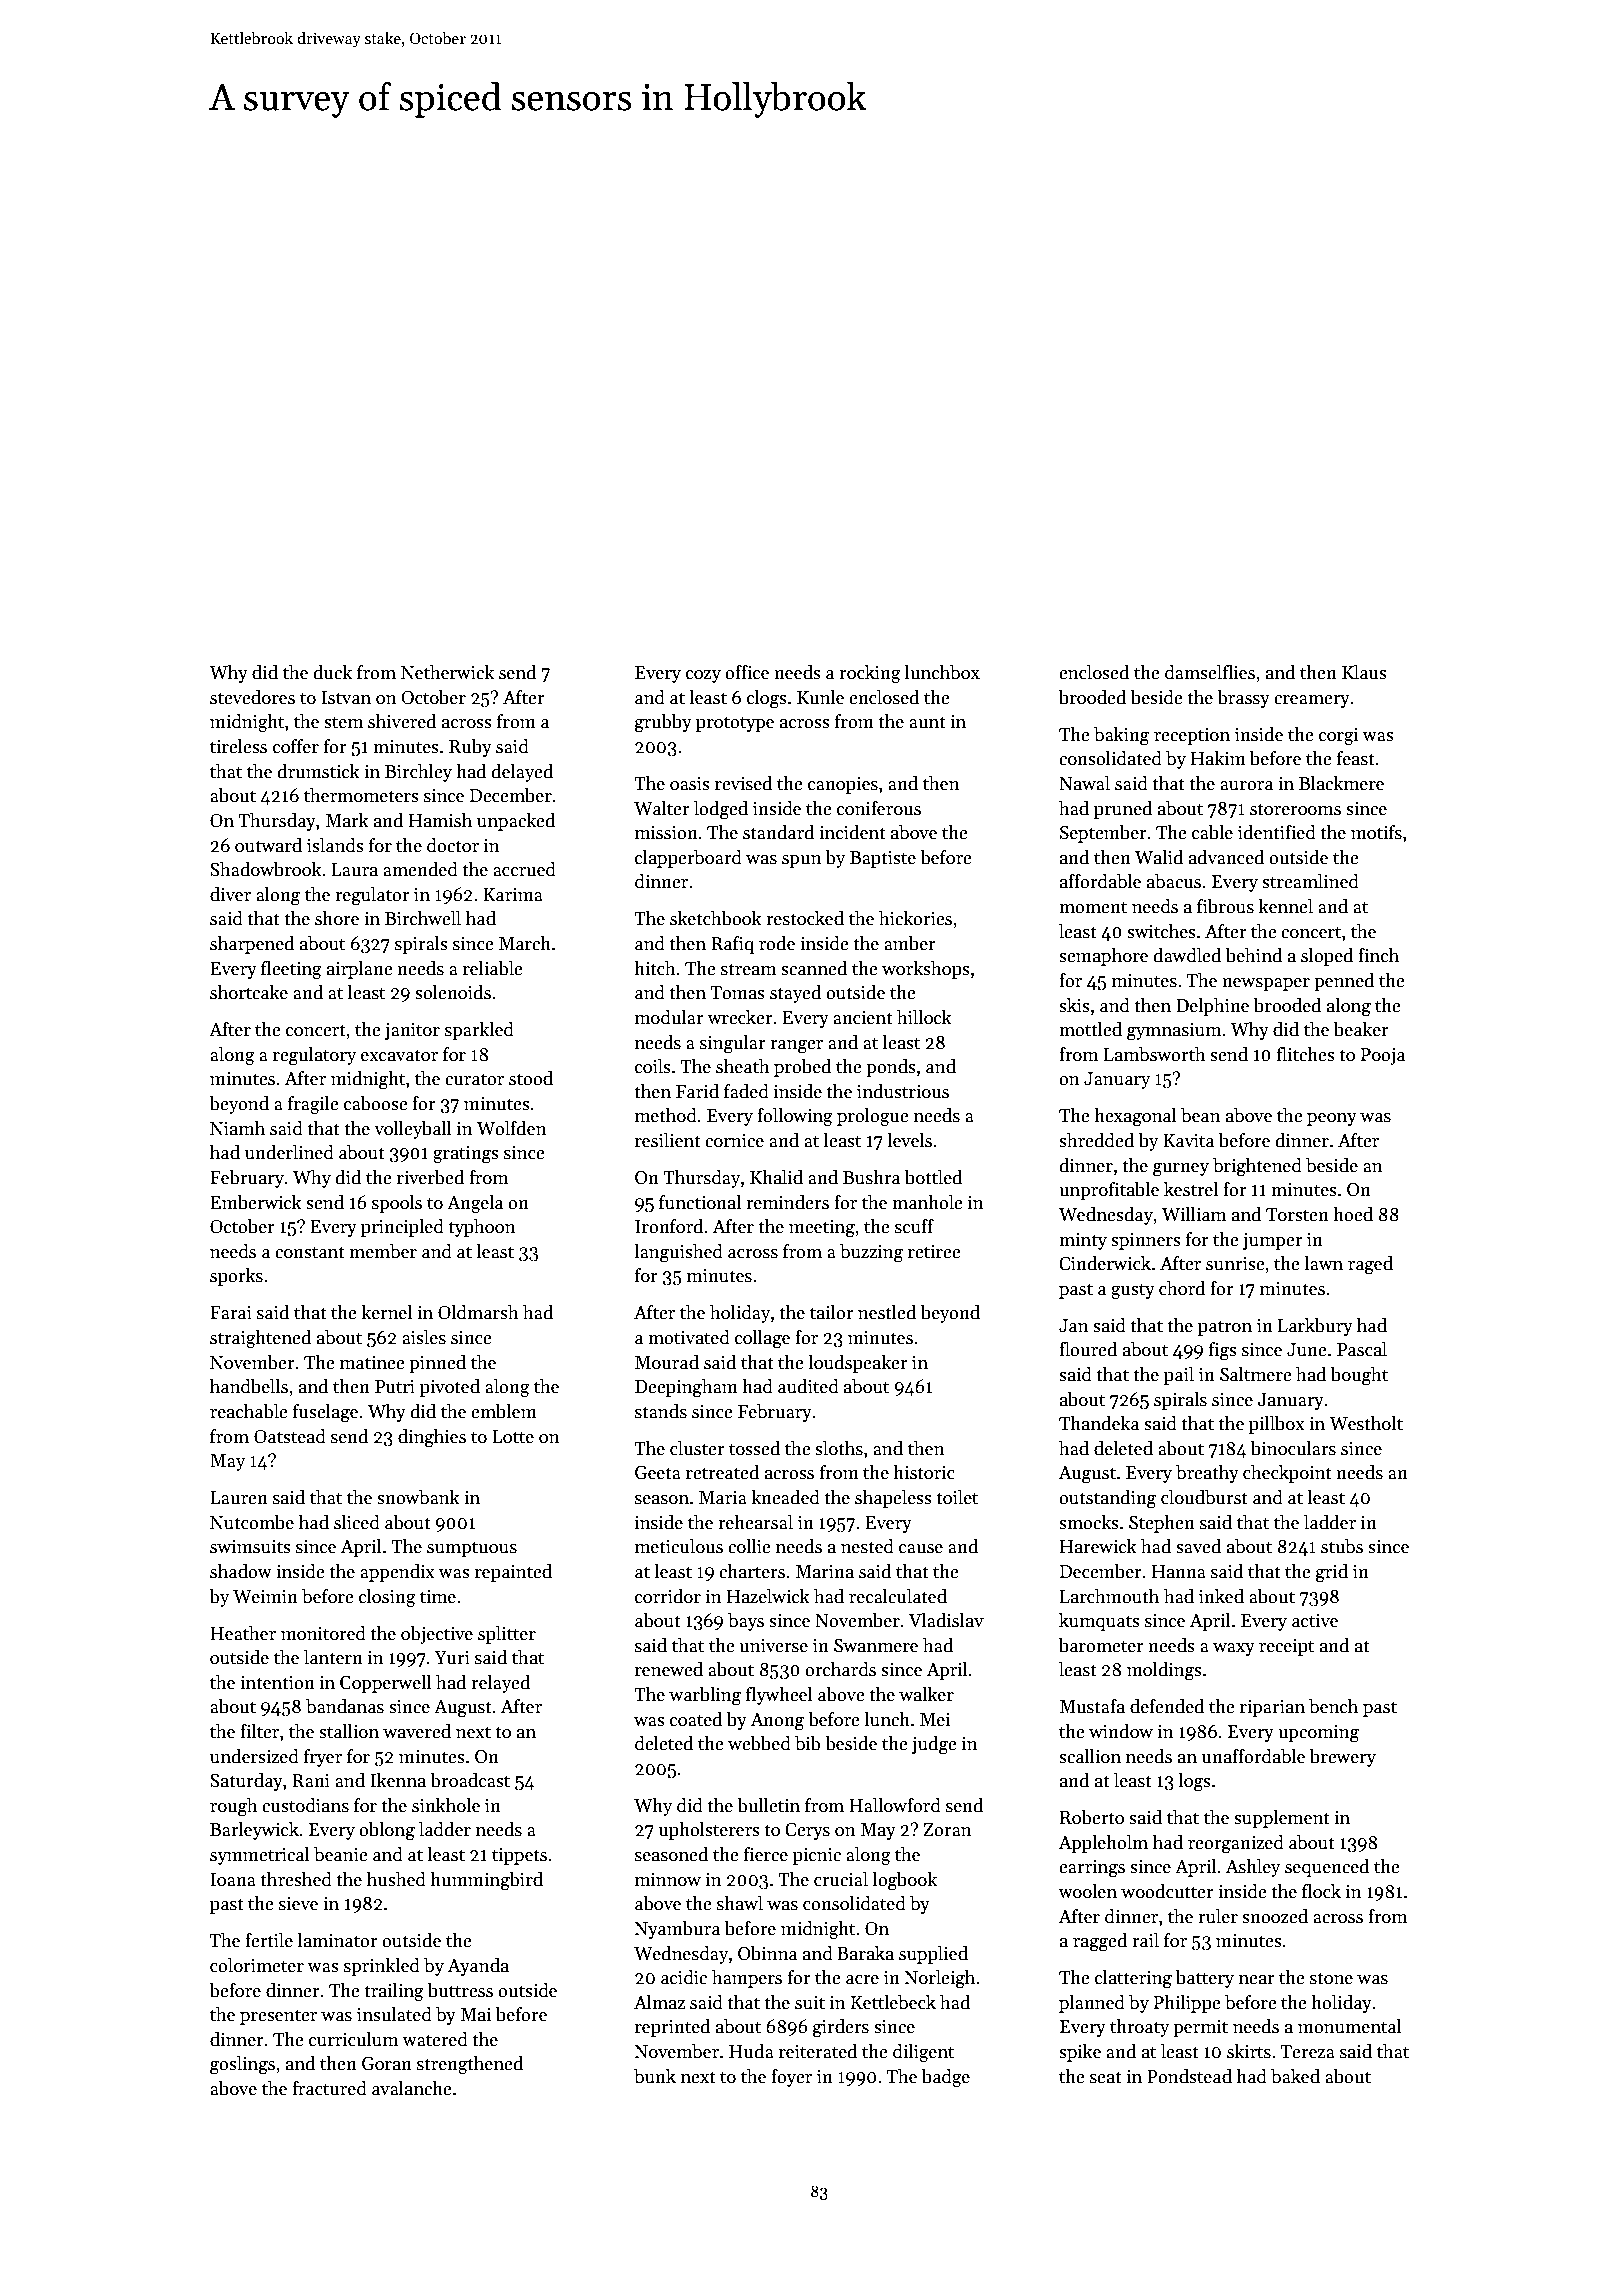  Describe the element at coordinates (1282, 1819) in the document. I see `supplement` at that location.
